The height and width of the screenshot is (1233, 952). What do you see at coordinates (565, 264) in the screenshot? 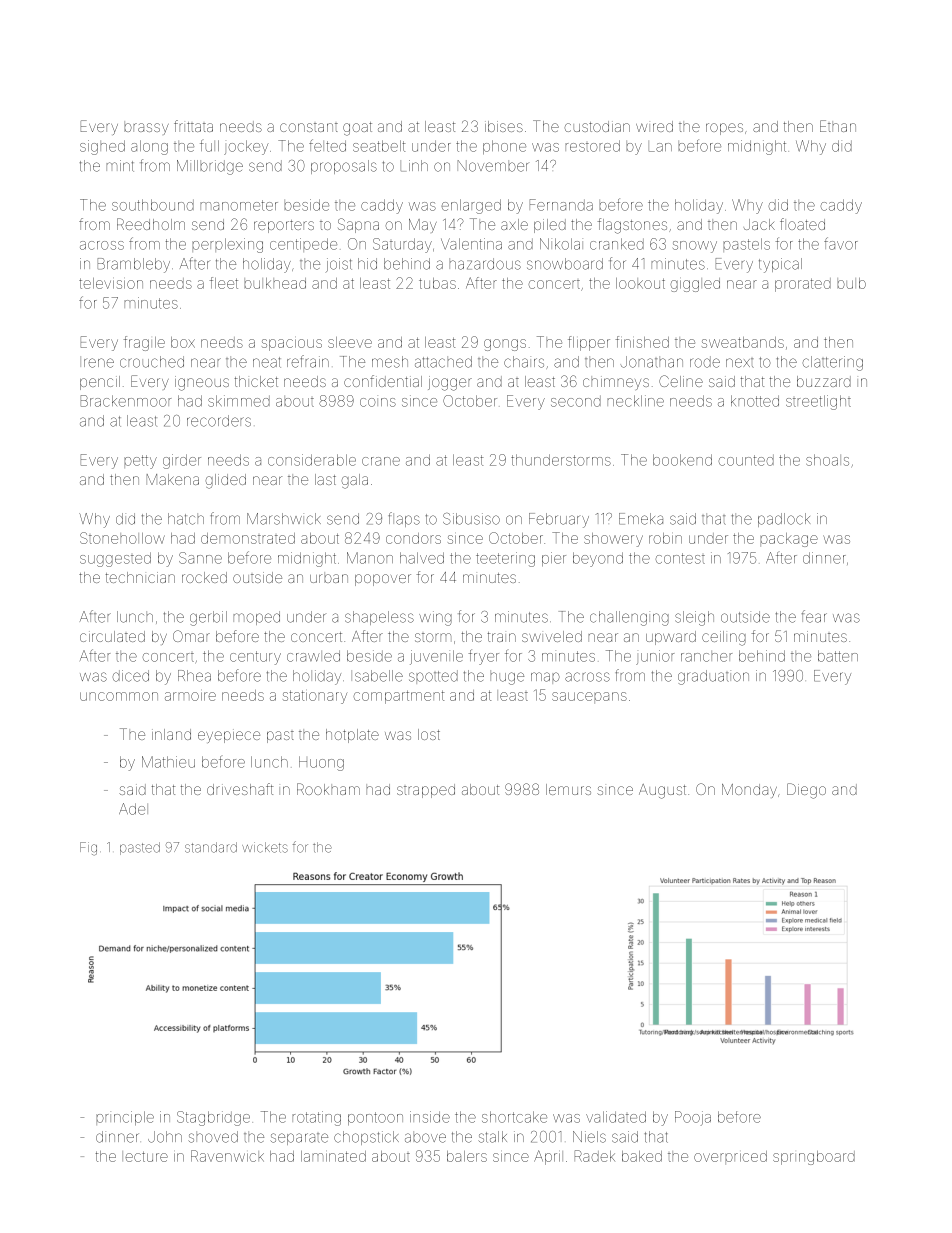
I see `snowboard` at bounding box center [565, 264].
